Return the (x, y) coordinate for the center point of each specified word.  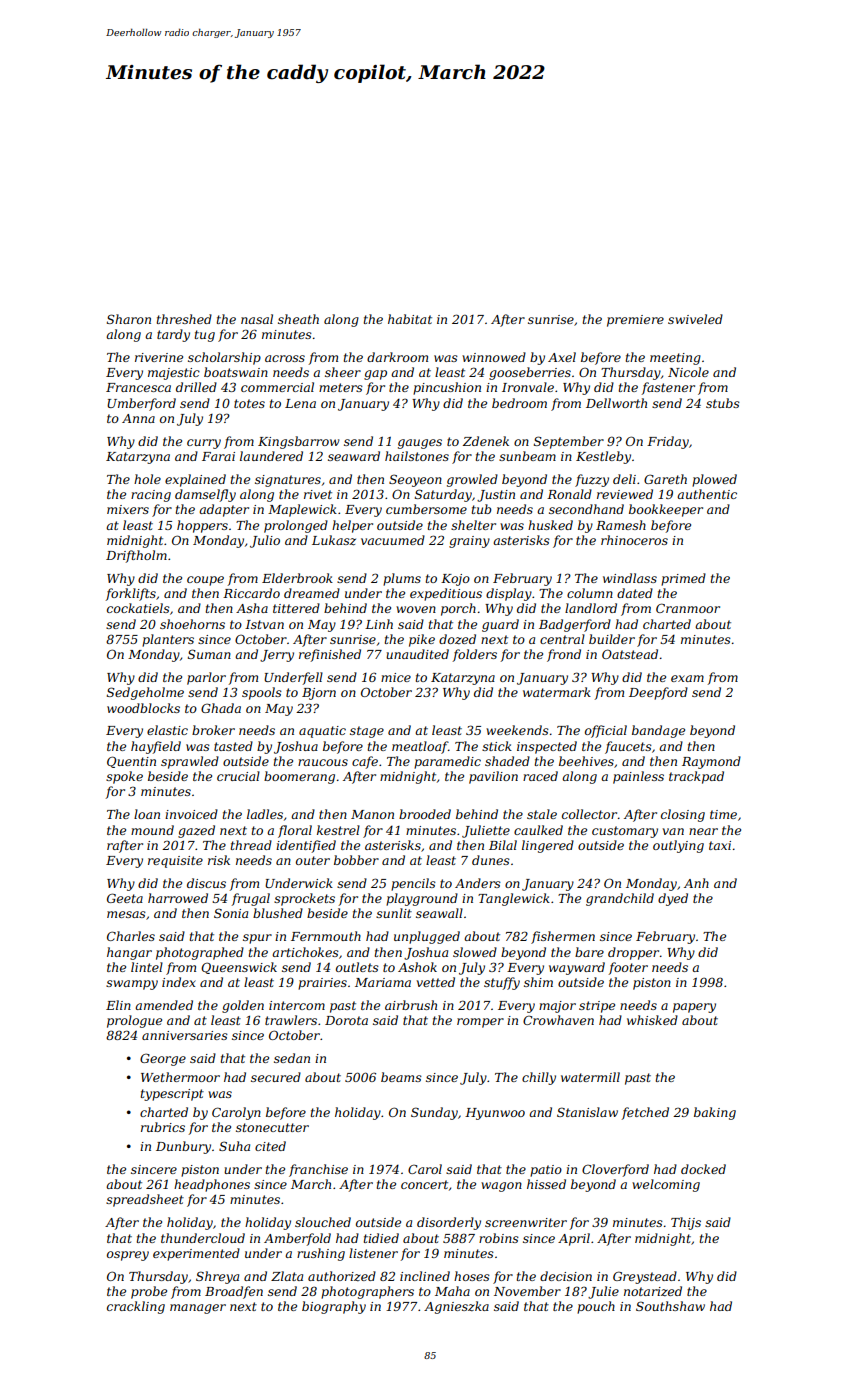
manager (198, 1309)
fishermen (563, 937)
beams (401, 1077)
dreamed (312, 593)
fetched (645, 1113)
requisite (175, 862)
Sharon (129, 319)
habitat (410, 319)
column (590, 593)
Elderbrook (297, 578)
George (163, 1059)
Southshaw (670, 1306)
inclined (425, 1276)
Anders (478, 883)
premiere (635, 321)
